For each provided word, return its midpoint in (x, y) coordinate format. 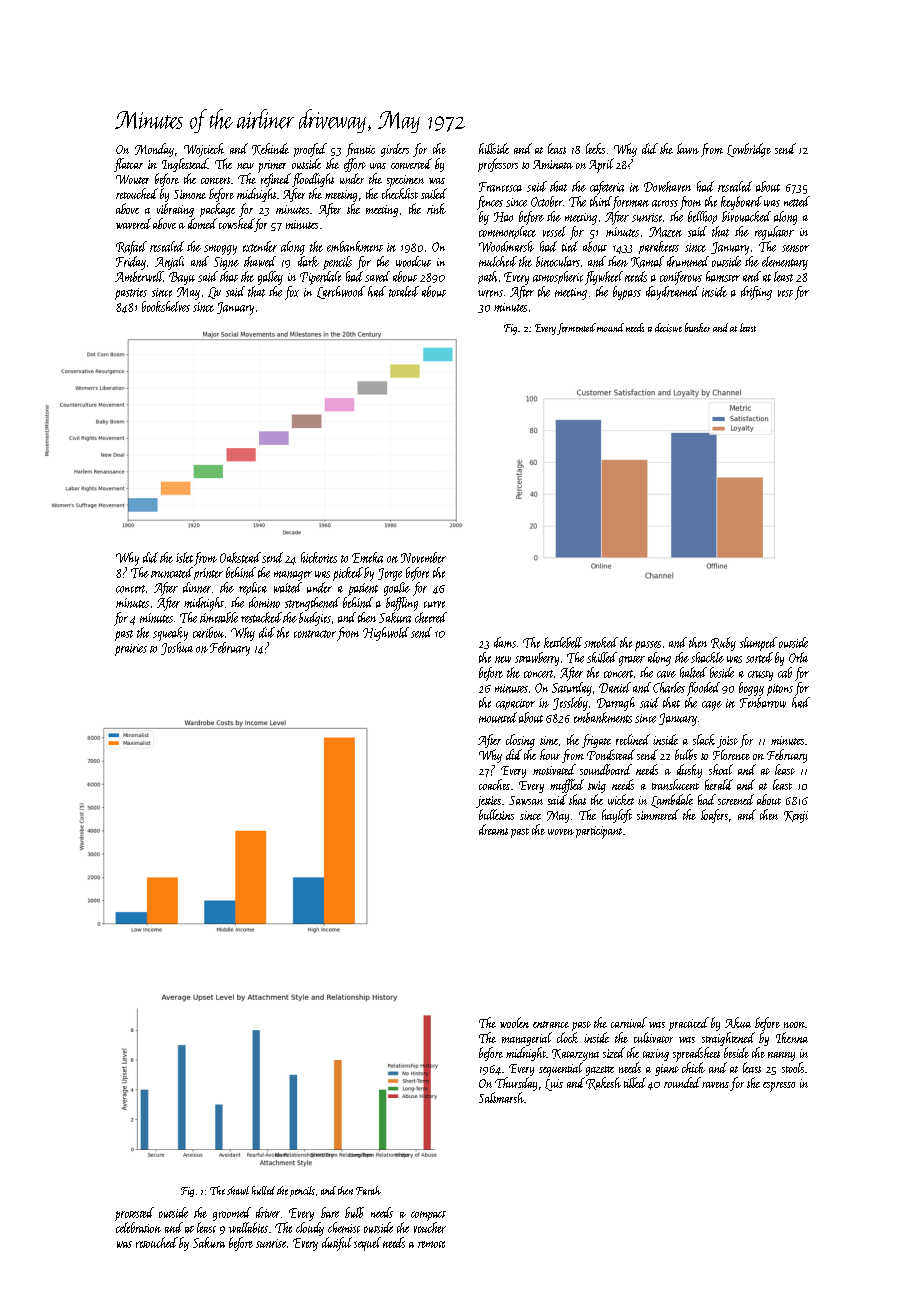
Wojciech (204, 150)
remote (431, 1244)
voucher (430, 1227)
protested (134, 1214)
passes (648, 646)
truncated (172, 572)
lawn (688, 148)
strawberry (537, 659)
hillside (494, 148)
